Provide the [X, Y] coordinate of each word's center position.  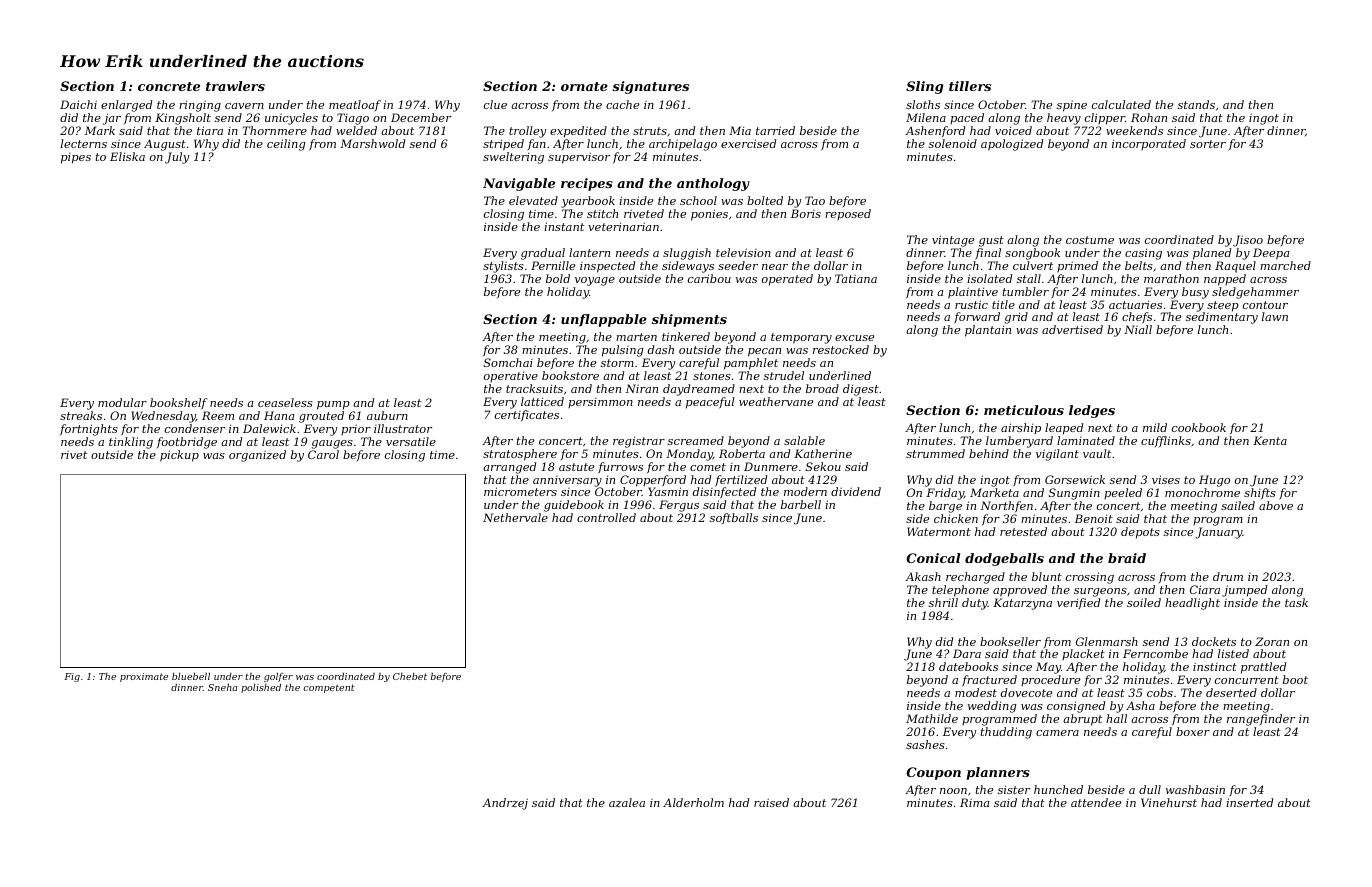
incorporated [1149, 144]
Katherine [823, 453]
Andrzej [505, 804]
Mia [740, 130]
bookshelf [178, 404]
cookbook [1199, 427]
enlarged [126, 106]
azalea [627, 802]
